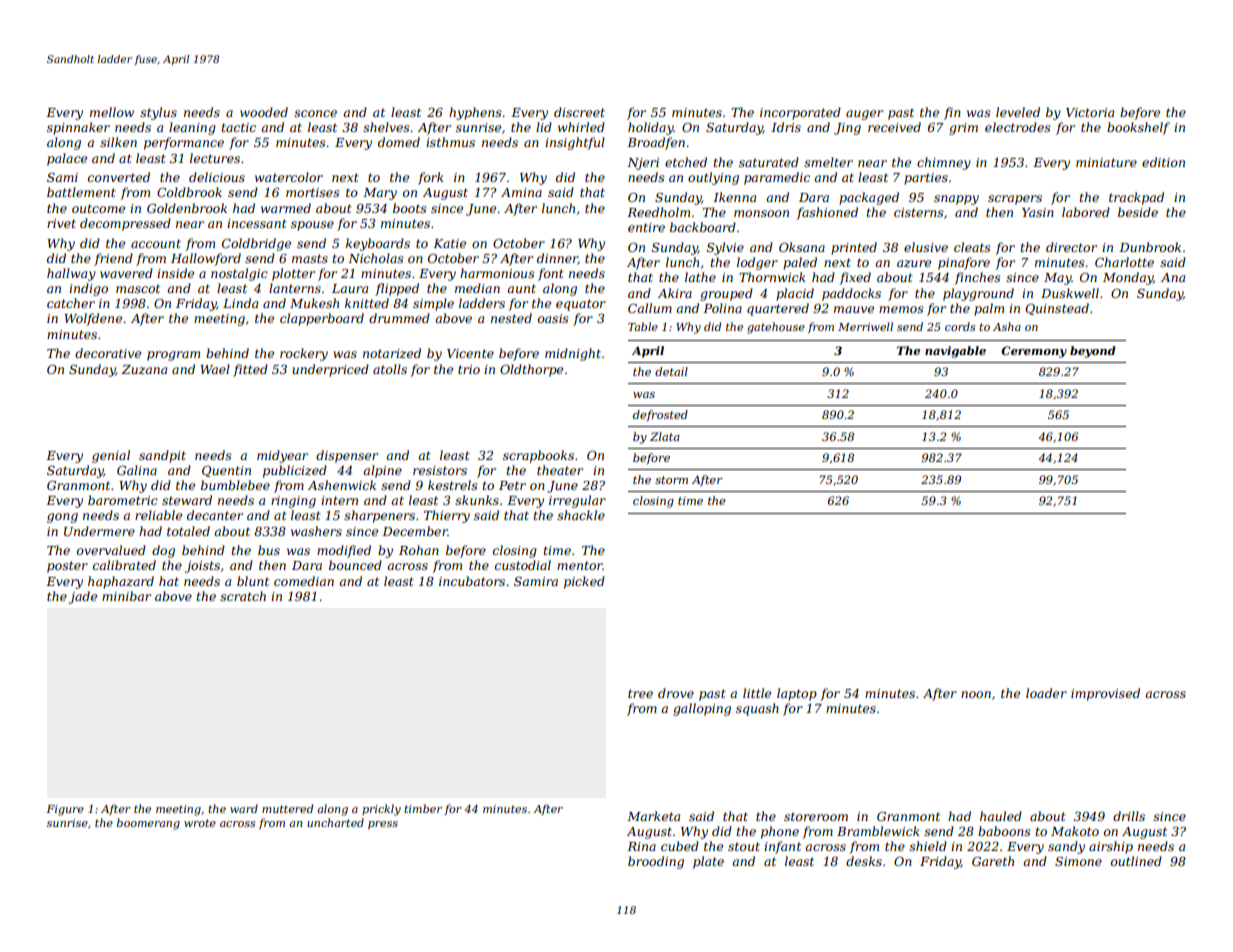 Image resolution: width=1233 pixels, height=952 pixels. What do you see at coordinates (581, 515) in the screenshot?
I see `shackle` at bounding box center [581, 515].
